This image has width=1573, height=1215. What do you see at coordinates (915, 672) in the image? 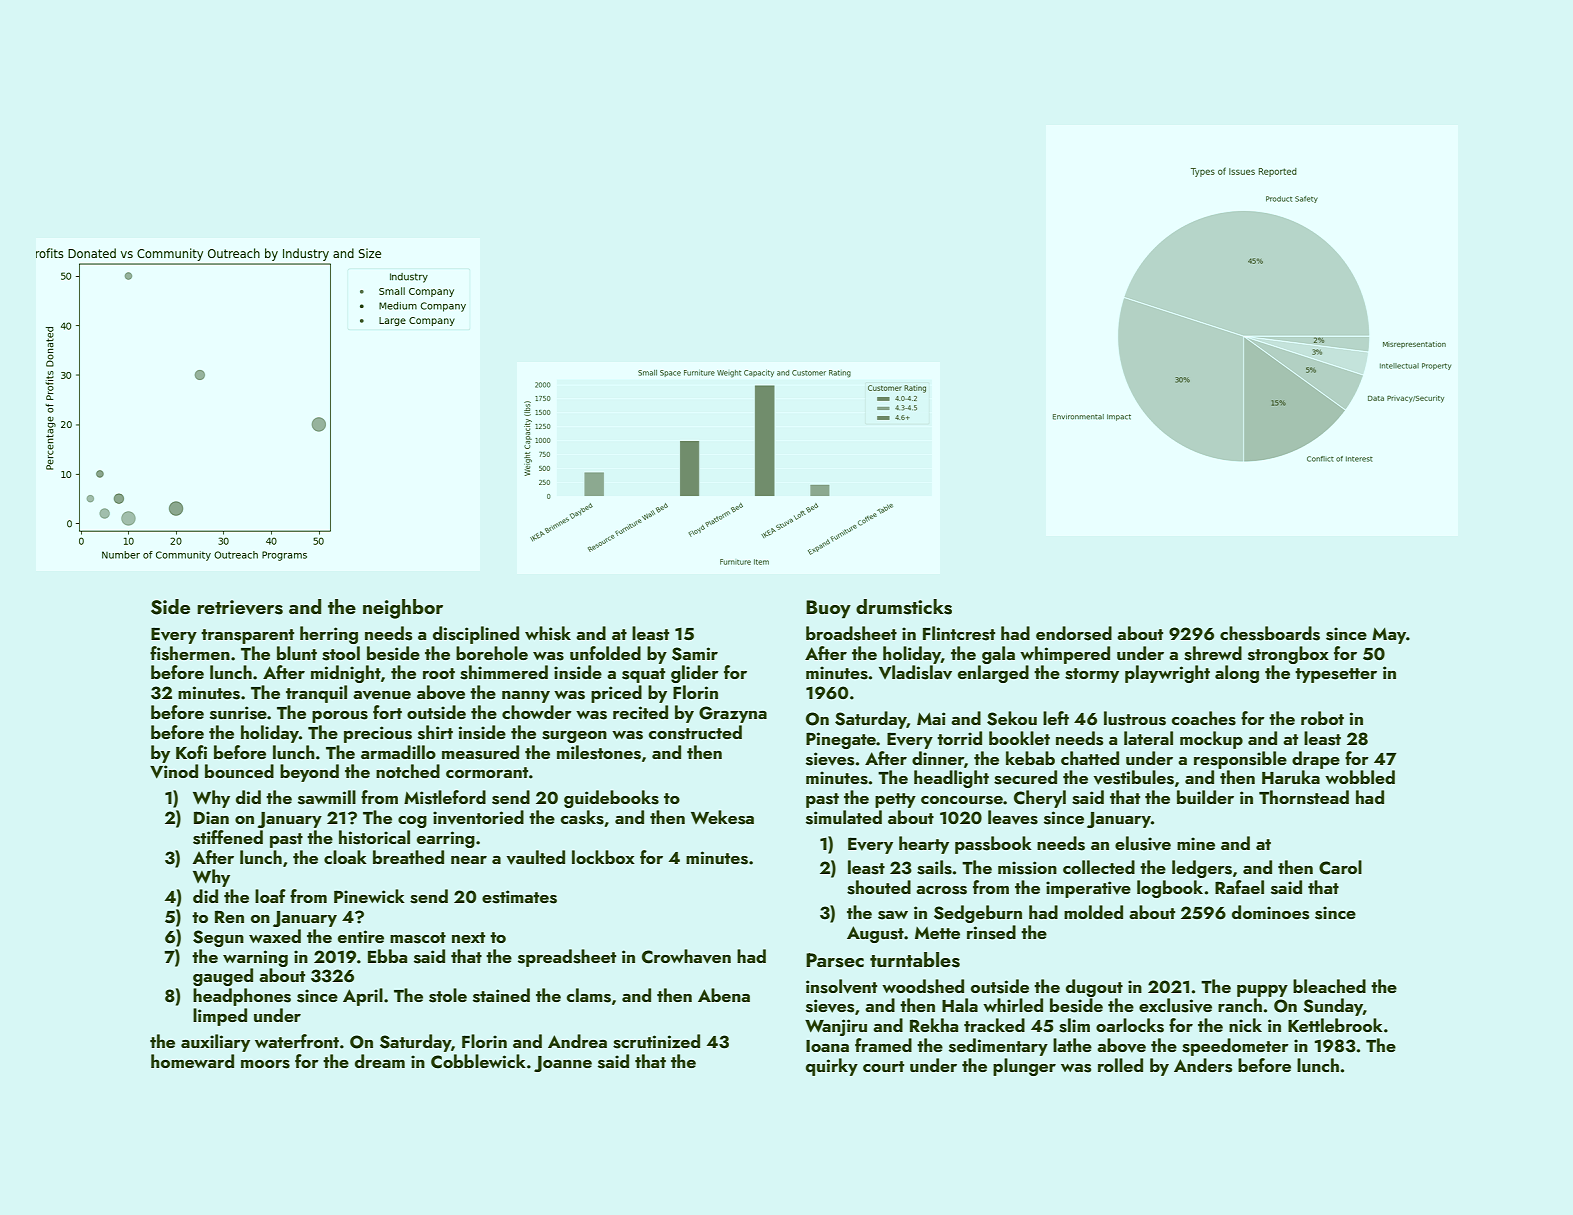
I see `Vladislav` at bounding box center [915, 672].
